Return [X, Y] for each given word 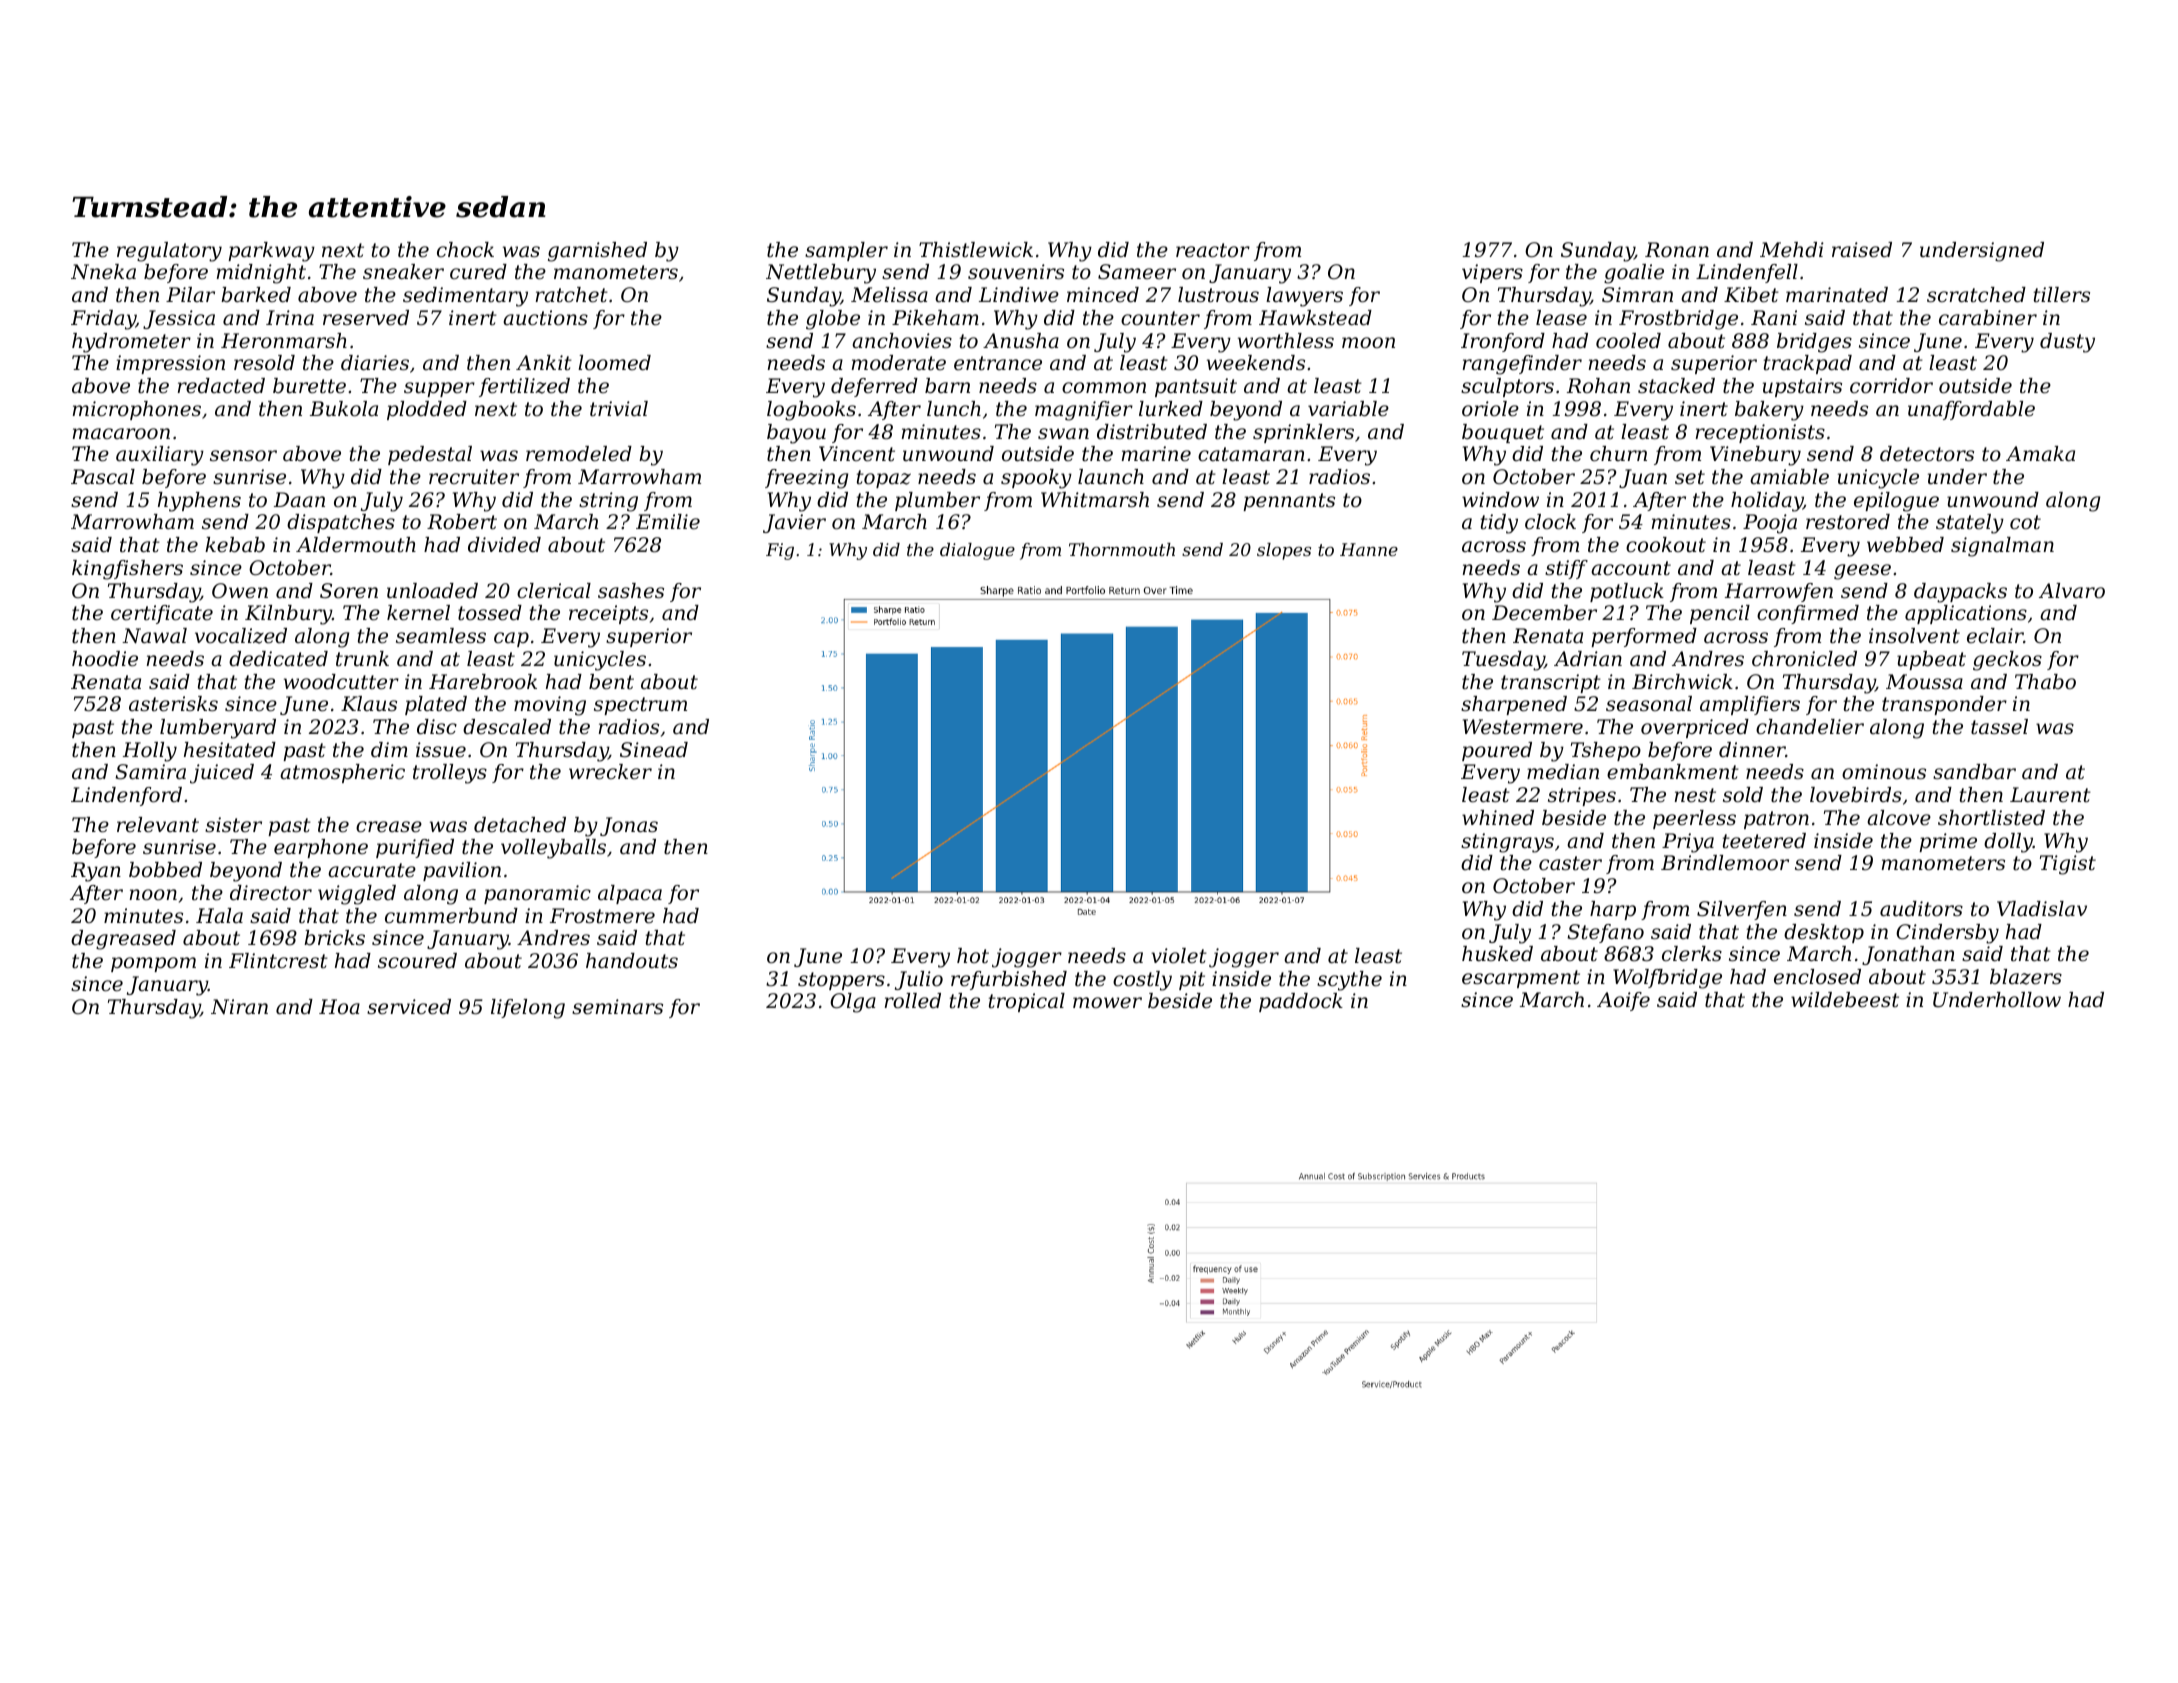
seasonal [1649, 704]
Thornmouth [1122, 549]
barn [947, 386]
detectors [1927, 454]
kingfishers [127, 570]
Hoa [339, 1006]
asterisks [173, 704]
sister [233, 825]
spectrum [640, 706]
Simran [1637, 294]
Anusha [1021, 341]
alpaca [630, 894]
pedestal [430, 455]
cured [478, 272]
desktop [1824, 933]
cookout [1666, 545]
